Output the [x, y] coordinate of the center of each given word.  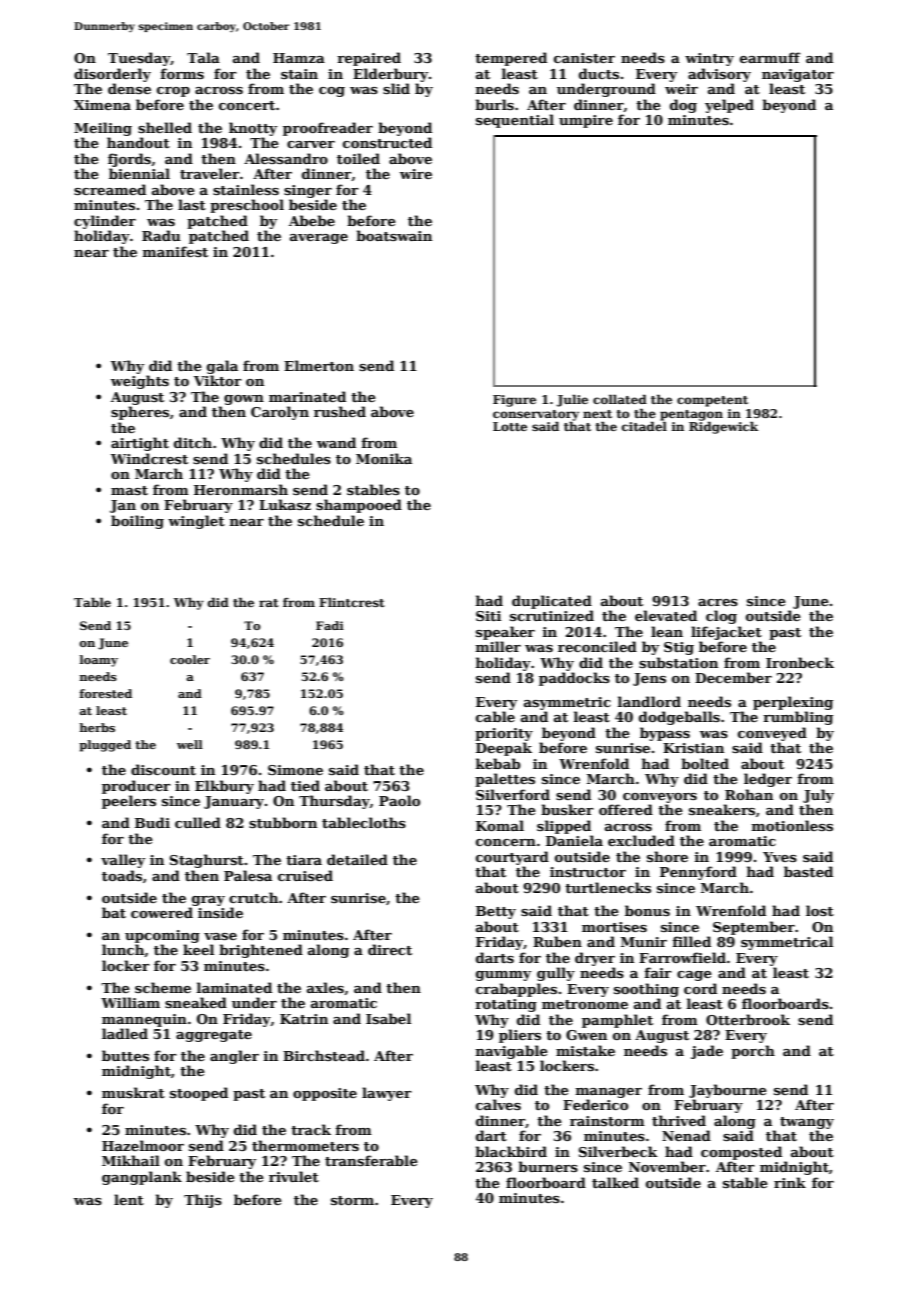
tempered [511, 59]
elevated [666, 615]
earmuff [770, 57]
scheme [163, 987]
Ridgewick [723, 428]
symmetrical [787, 943]
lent [129, 1199]
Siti [488, 616]
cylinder [105, 222]
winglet [196, 522]
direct [390, 949]
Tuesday [139, 59]
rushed [340, 411]
